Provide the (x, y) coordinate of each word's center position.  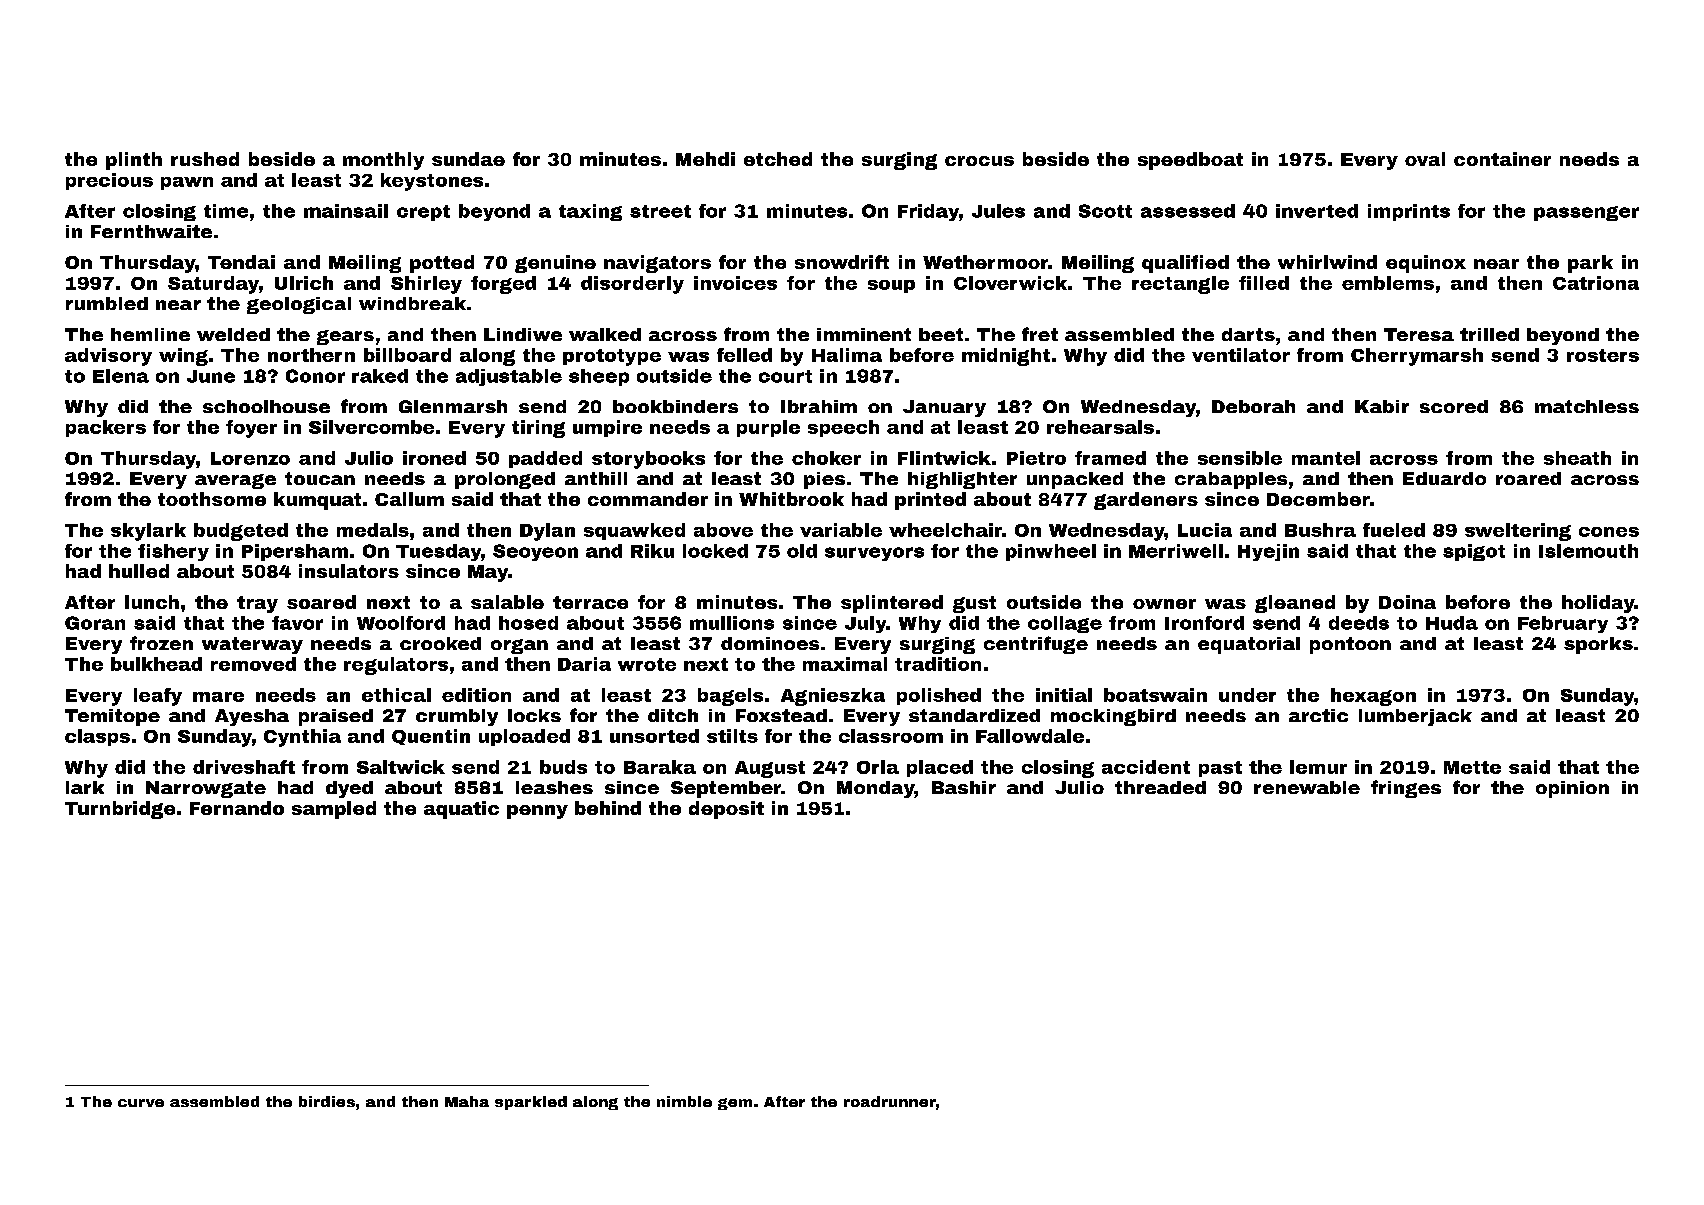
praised (336, 717)
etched (778, 159)
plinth (134, 161)
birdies (327, 1101)
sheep (599, 377)
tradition (938, 664)
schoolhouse (266, 406)
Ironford (1204, 623)
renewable (1307, 787)
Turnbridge (120, 810)
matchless (1587, 406)
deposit (726, 810)
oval (1425, 159)
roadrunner (890, 1101)
